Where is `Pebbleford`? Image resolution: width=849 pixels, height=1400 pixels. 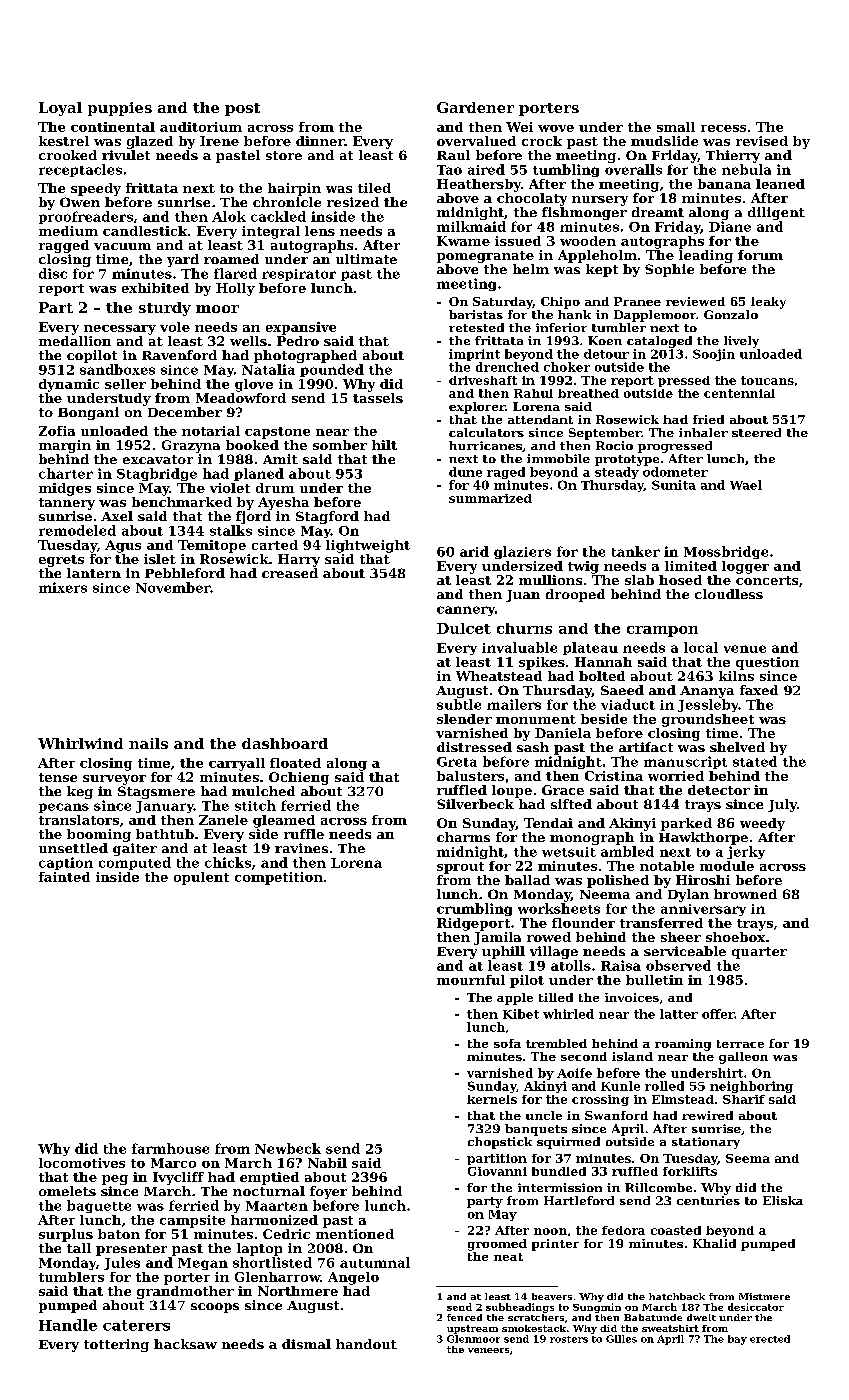
Pebbleford is located at coordinates (185, 573).
